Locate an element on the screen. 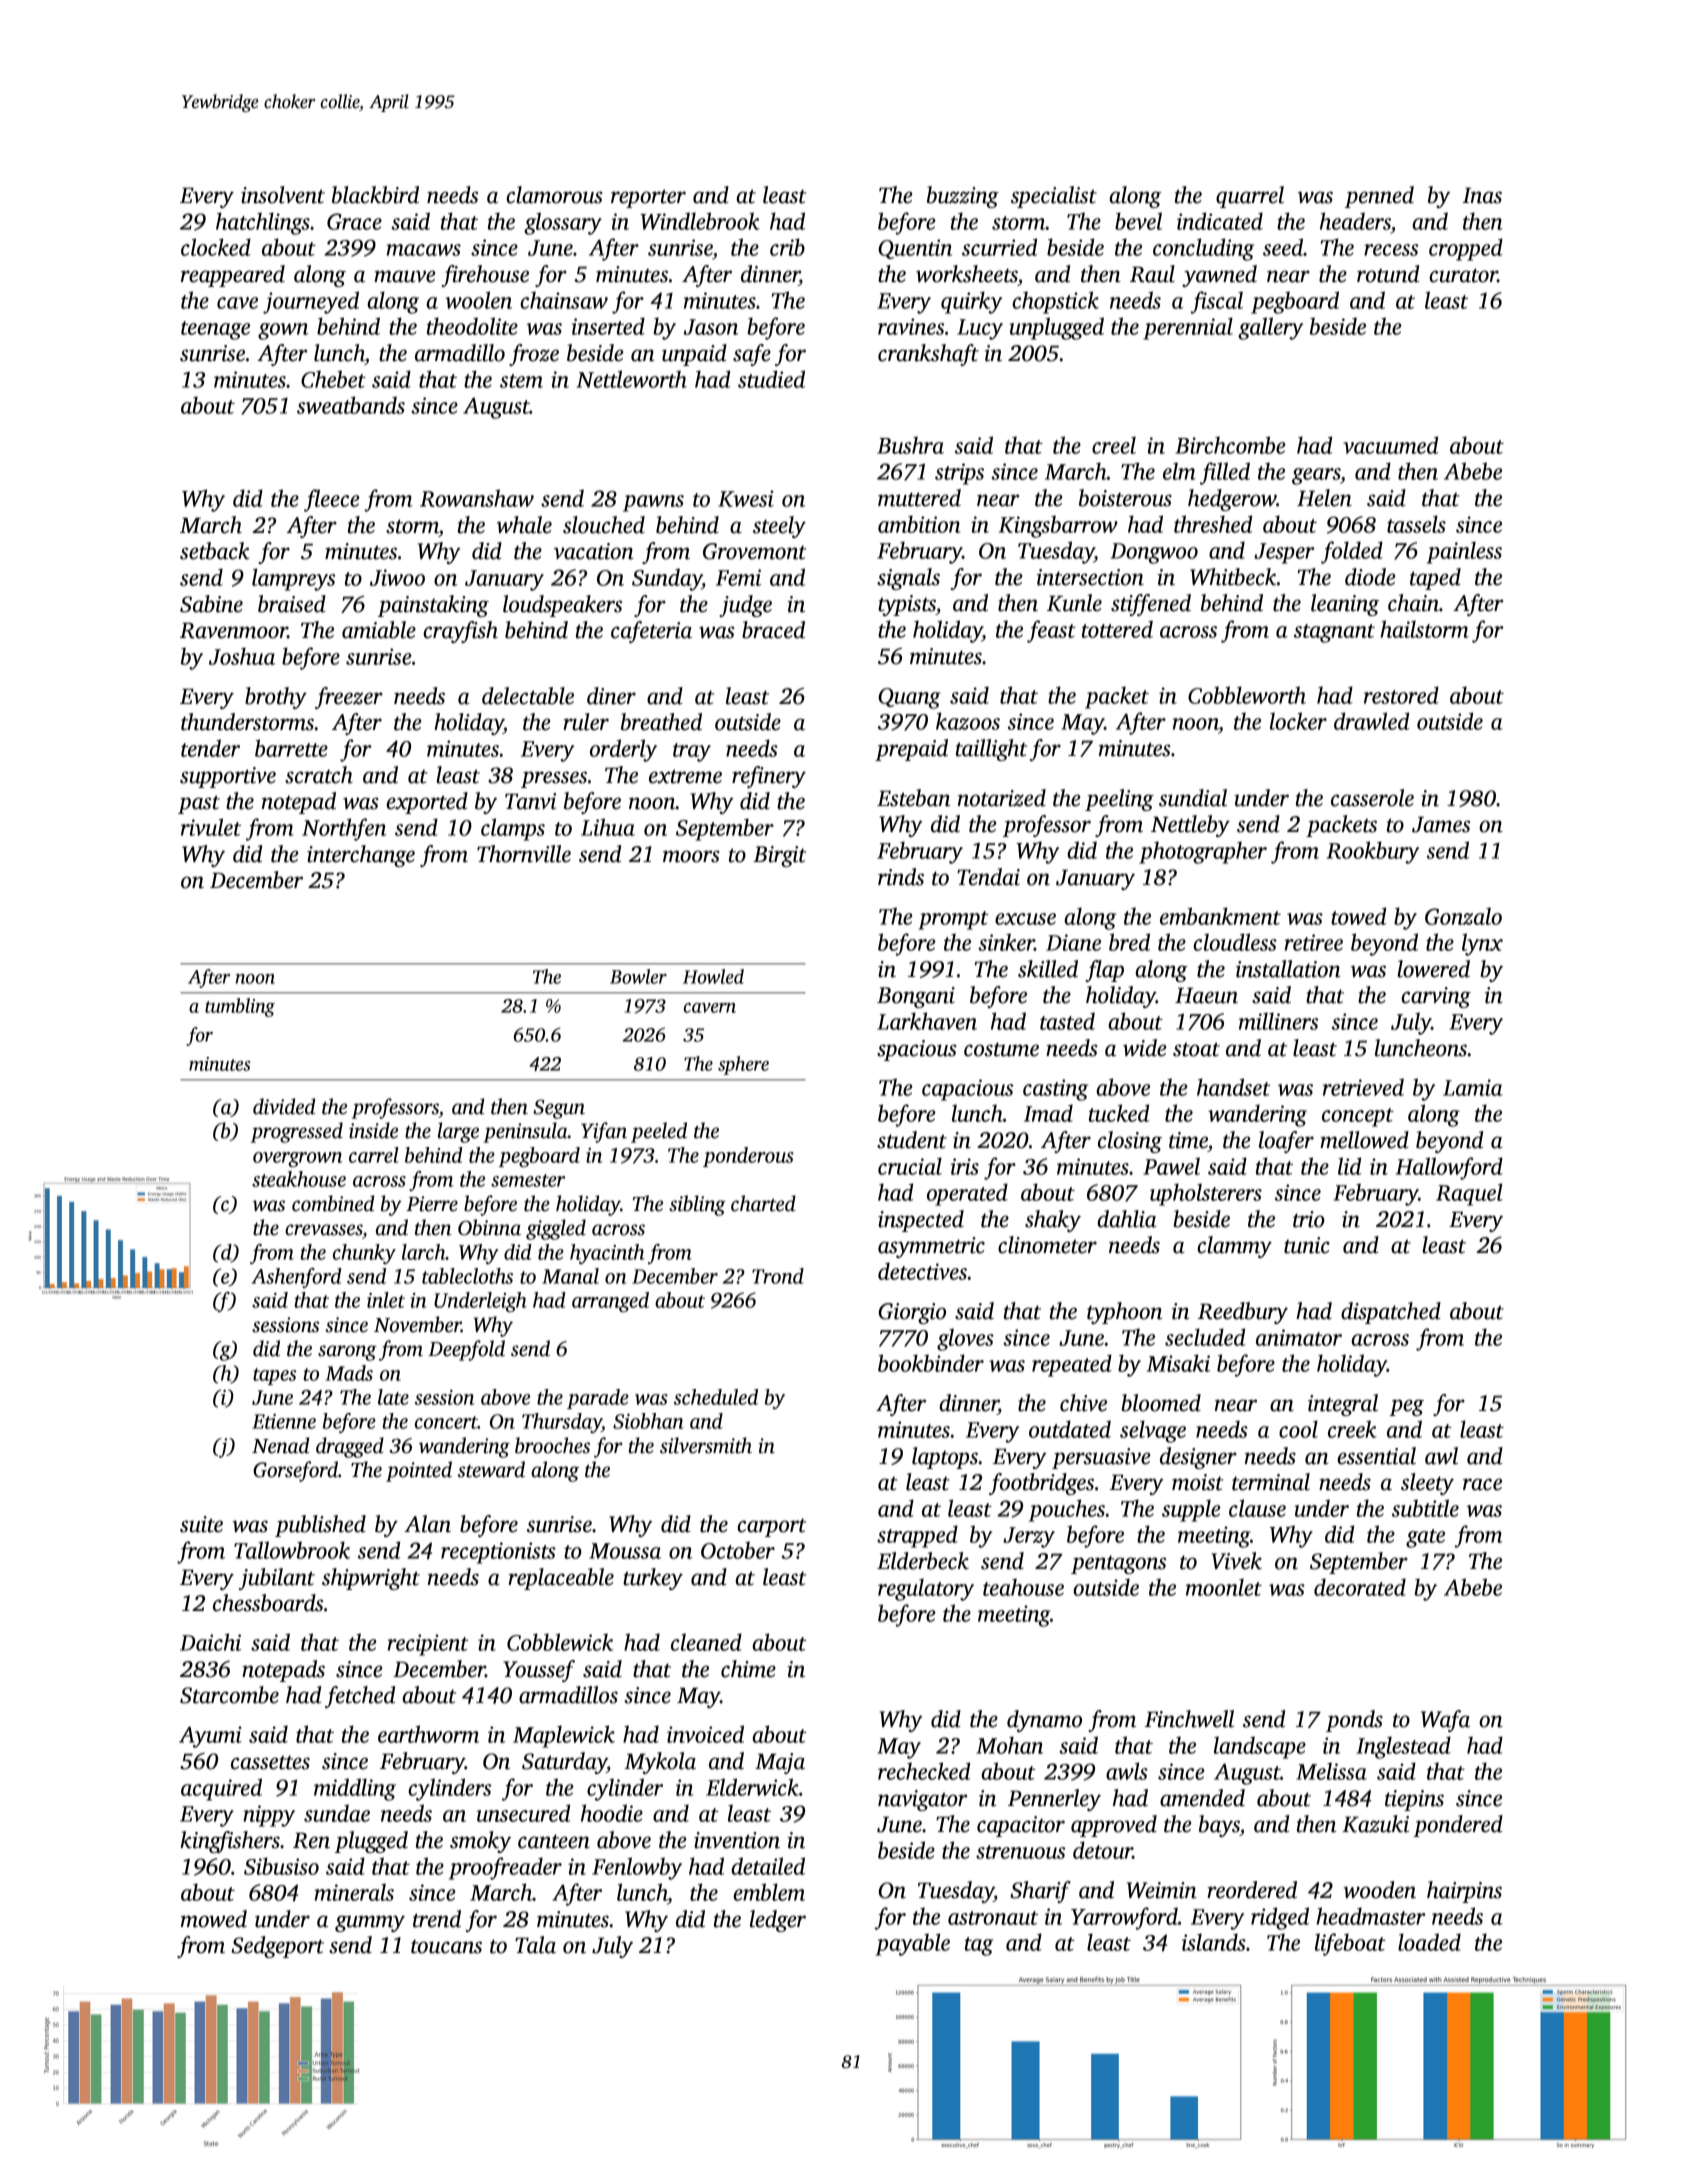  silversmith is located at coordinates (706, 1445).
